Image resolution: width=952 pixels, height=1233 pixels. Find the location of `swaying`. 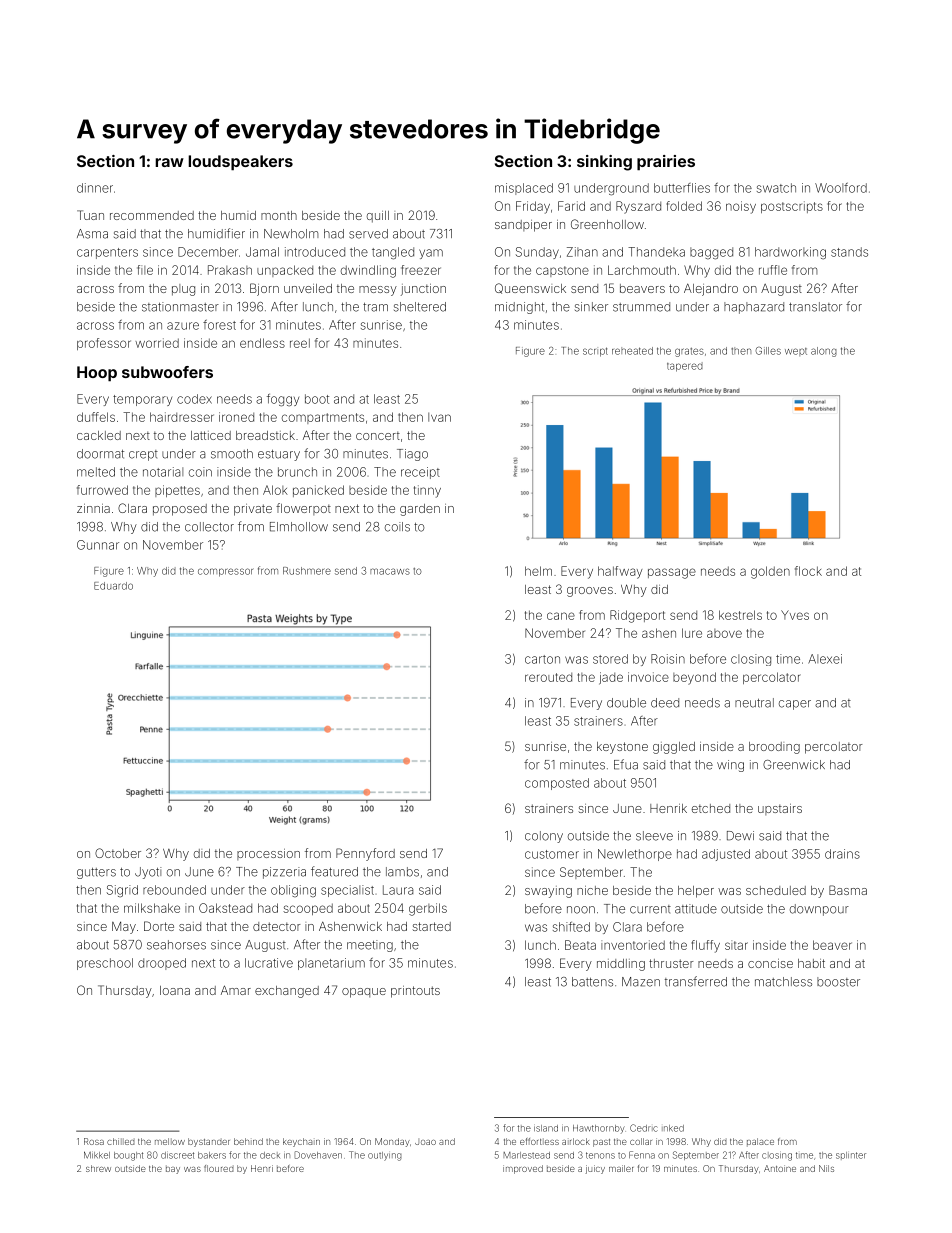

swaying is located at coordinates (548, 892).
